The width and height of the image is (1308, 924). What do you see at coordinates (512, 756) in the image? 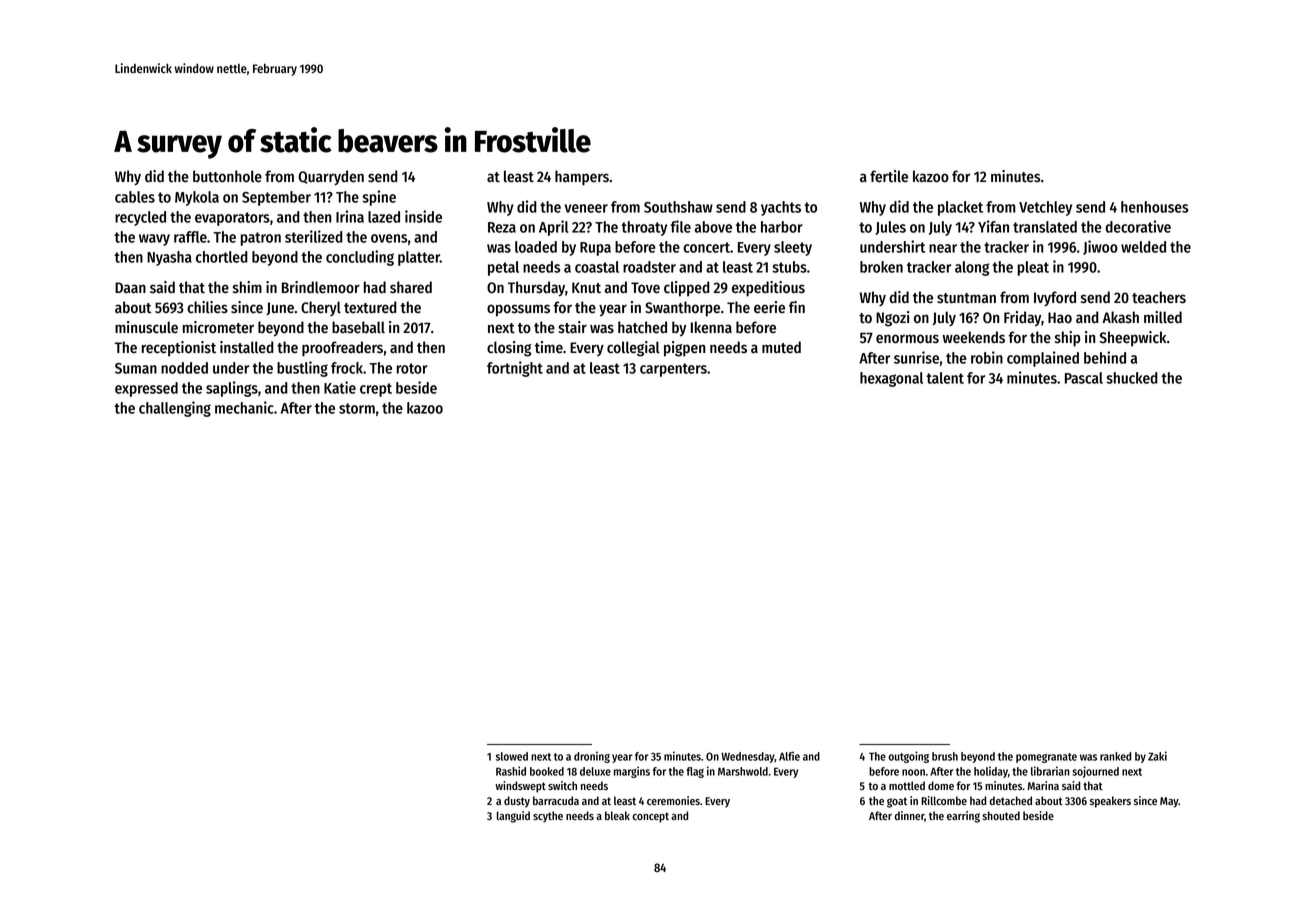
I see `slowed` at bounding box center [512, 756].
